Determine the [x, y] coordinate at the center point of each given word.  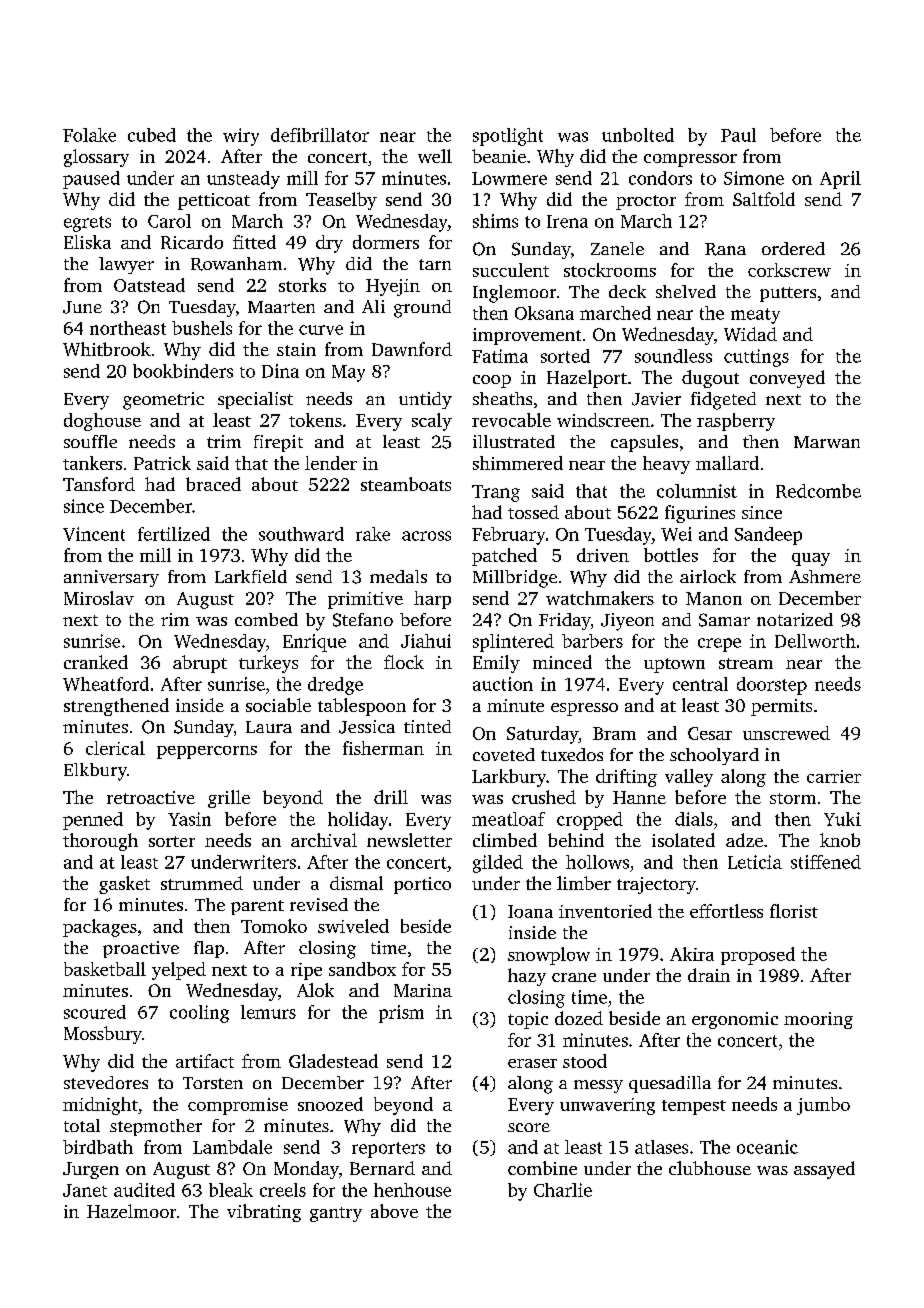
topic [528, 1020]
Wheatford [106, 684]
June [82, 307]
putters [788, 294]
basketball [105, 969]
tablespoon [362, 707]
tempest [694, 1107]
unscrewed [786, 733]
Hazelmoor [131, 1211]
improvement [527, 336]
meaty [755, 316]
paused [91, 180]
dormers [386, 242]
